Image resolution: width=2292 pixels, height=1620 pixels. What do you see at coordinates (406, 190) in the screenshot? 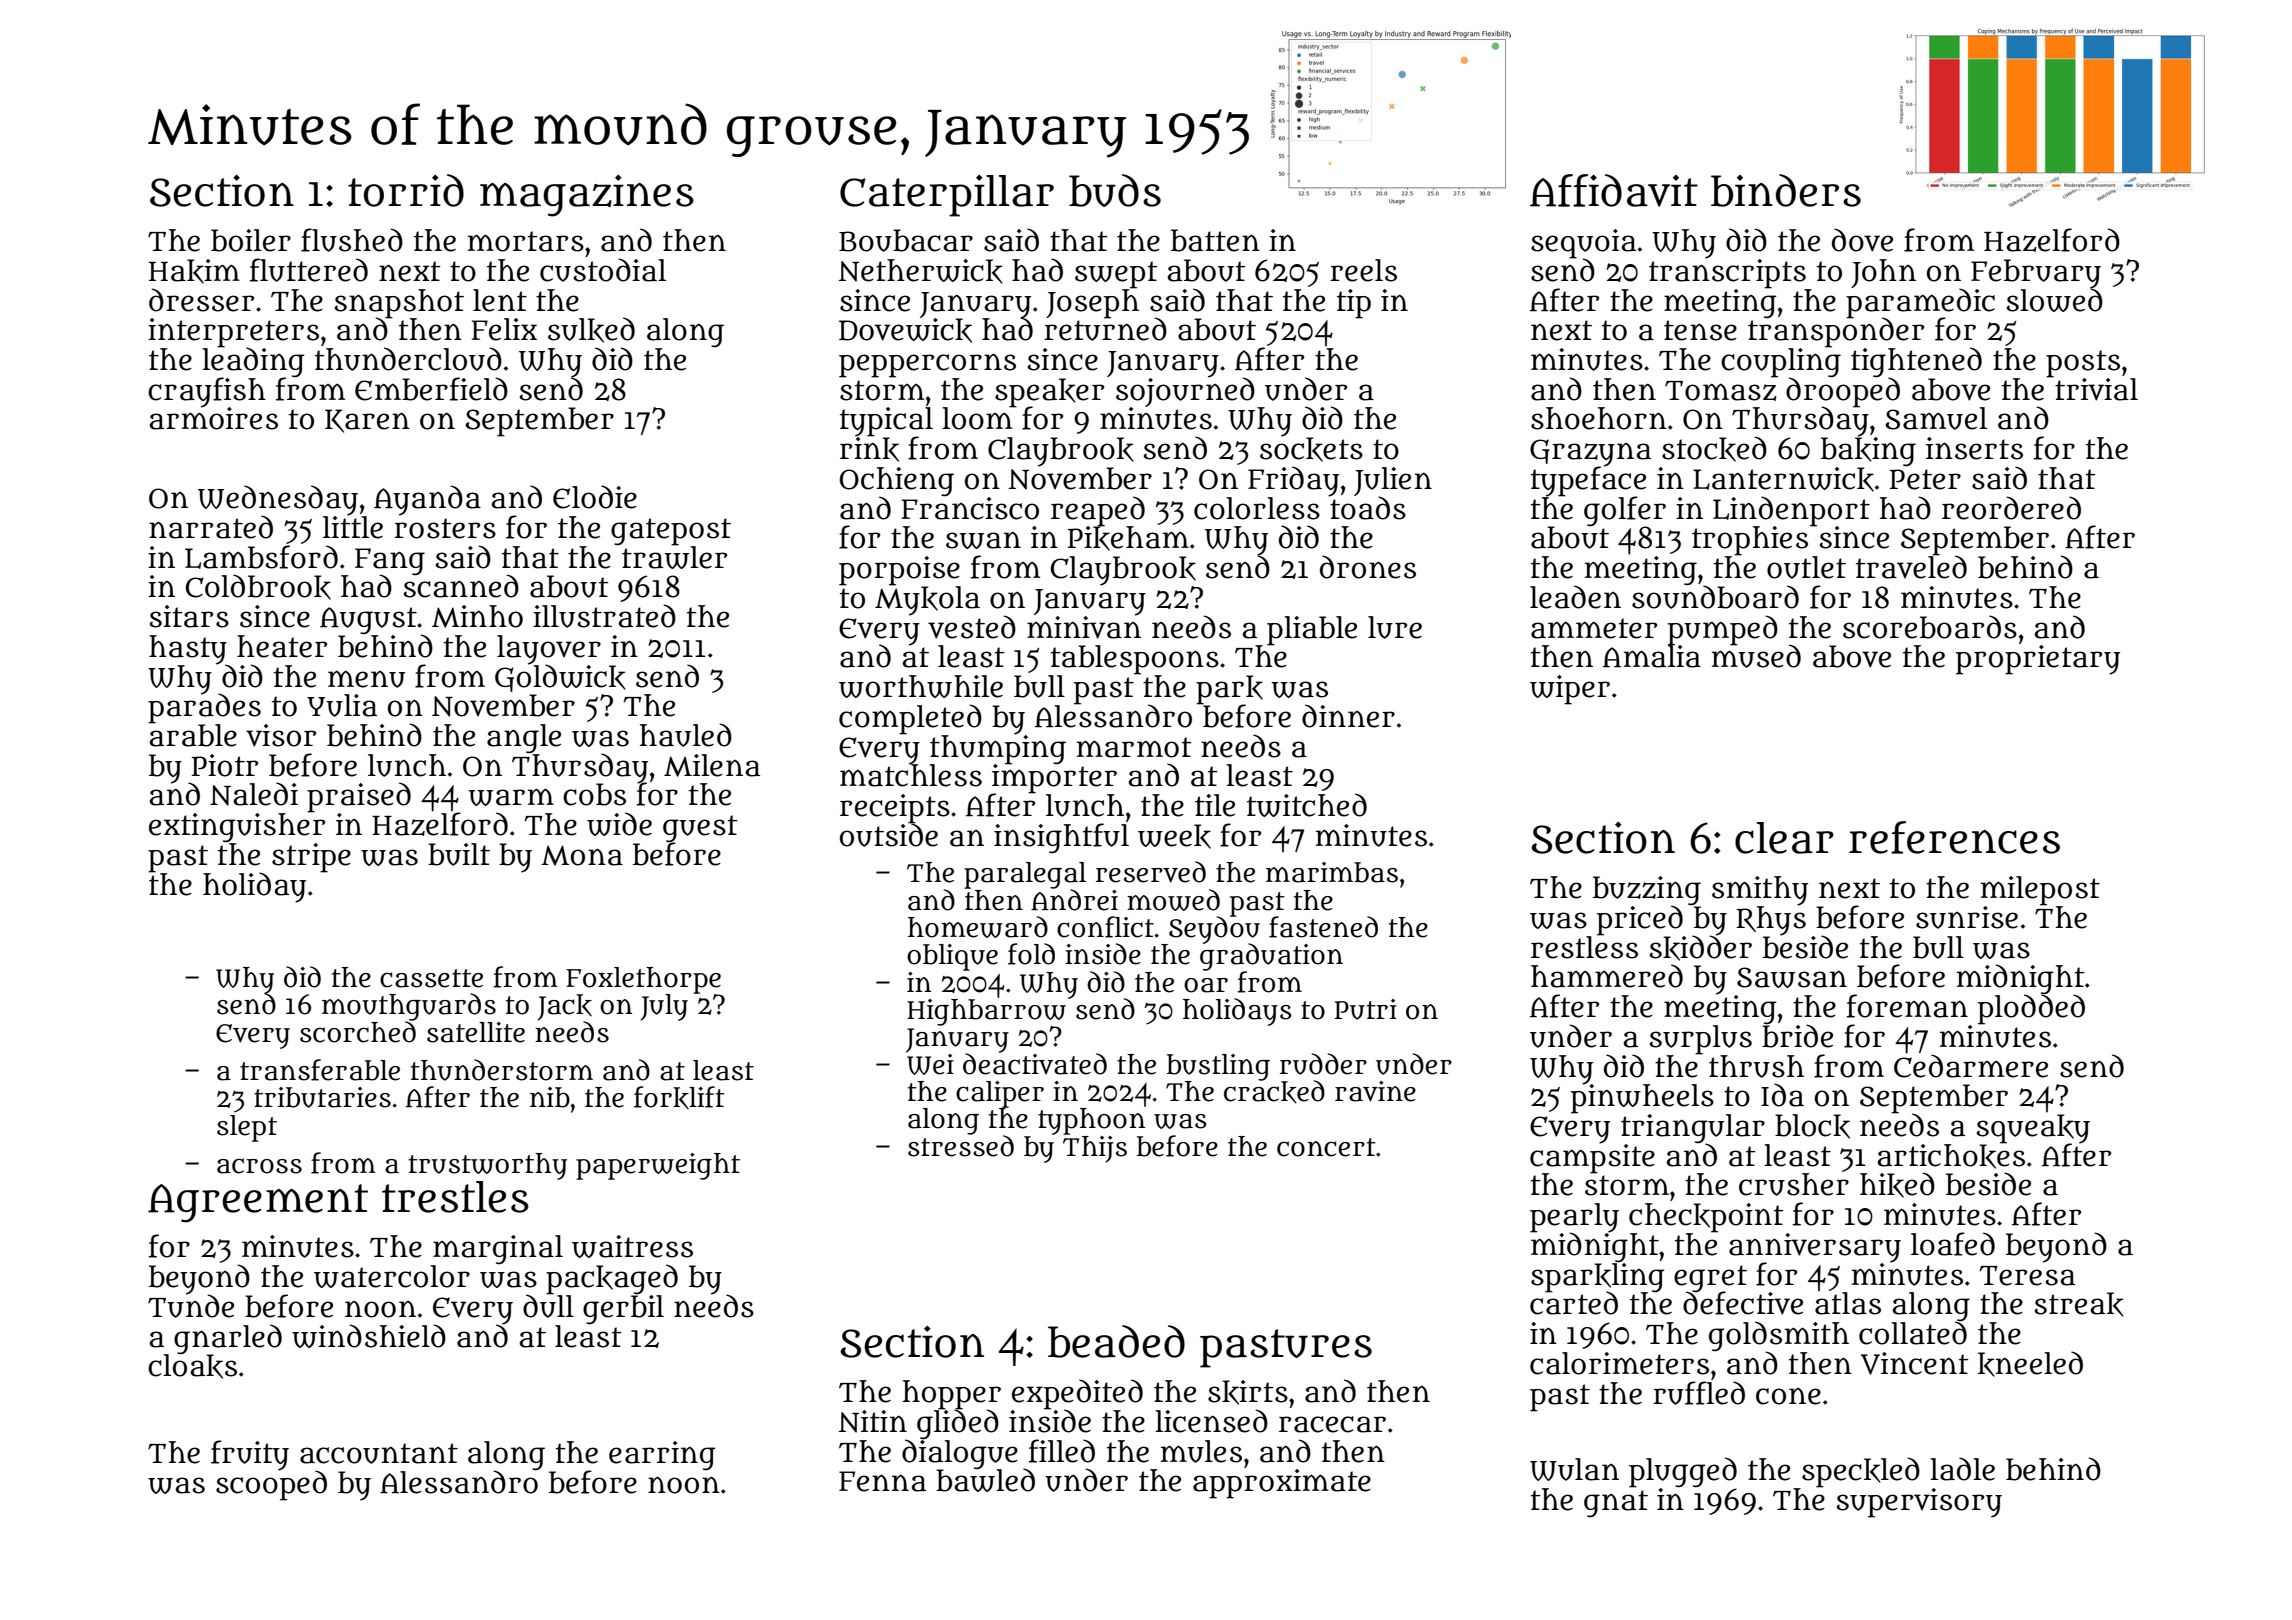
I see `torrid` at bounding box center [406, 190].
